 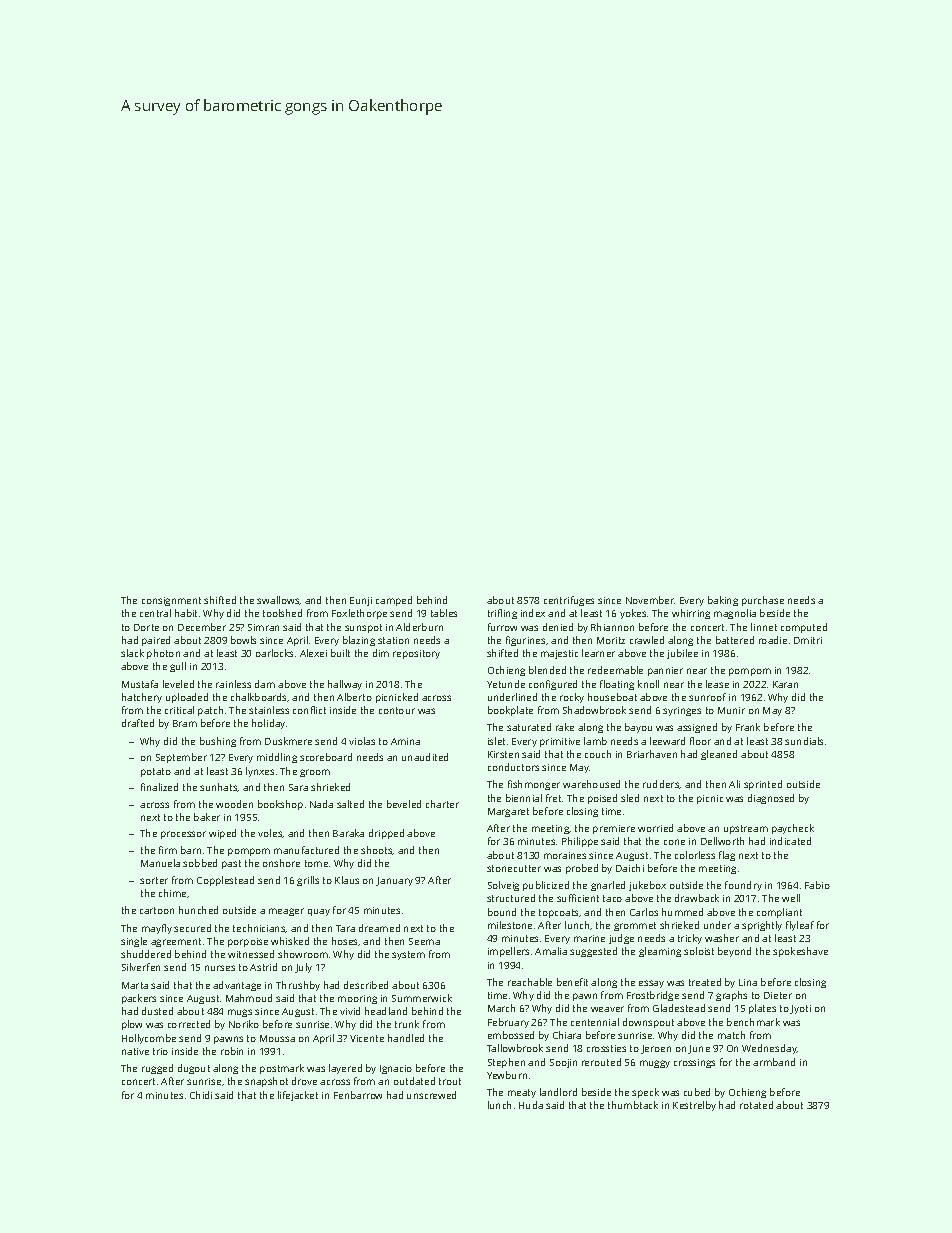 What do you see at coordinates (785, 684) in the screenshot?
I see `Karan` at bounding box center [785, 684].
